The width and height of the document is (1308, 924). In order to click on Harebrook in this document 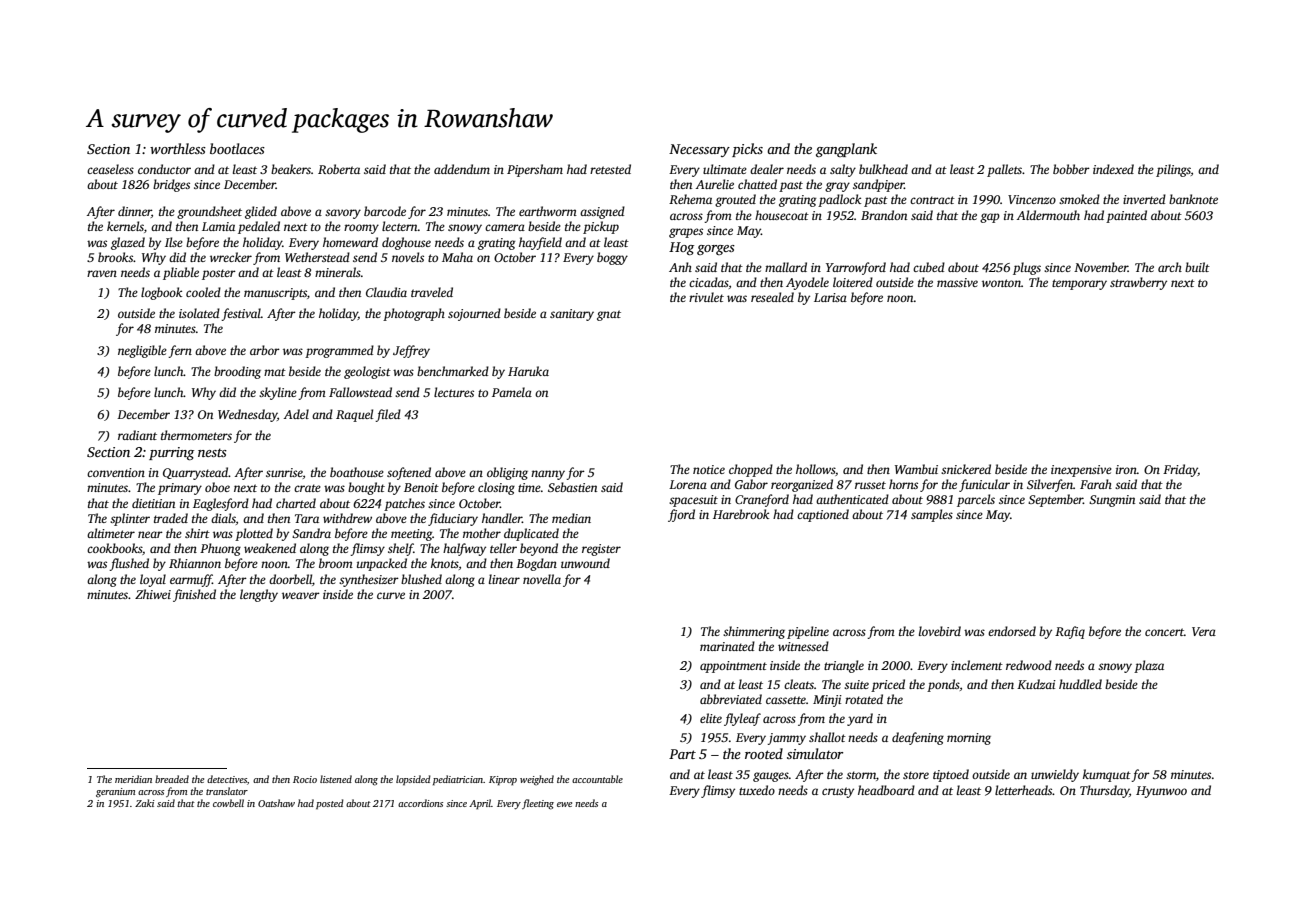, I will do `click(741, 514)`.
